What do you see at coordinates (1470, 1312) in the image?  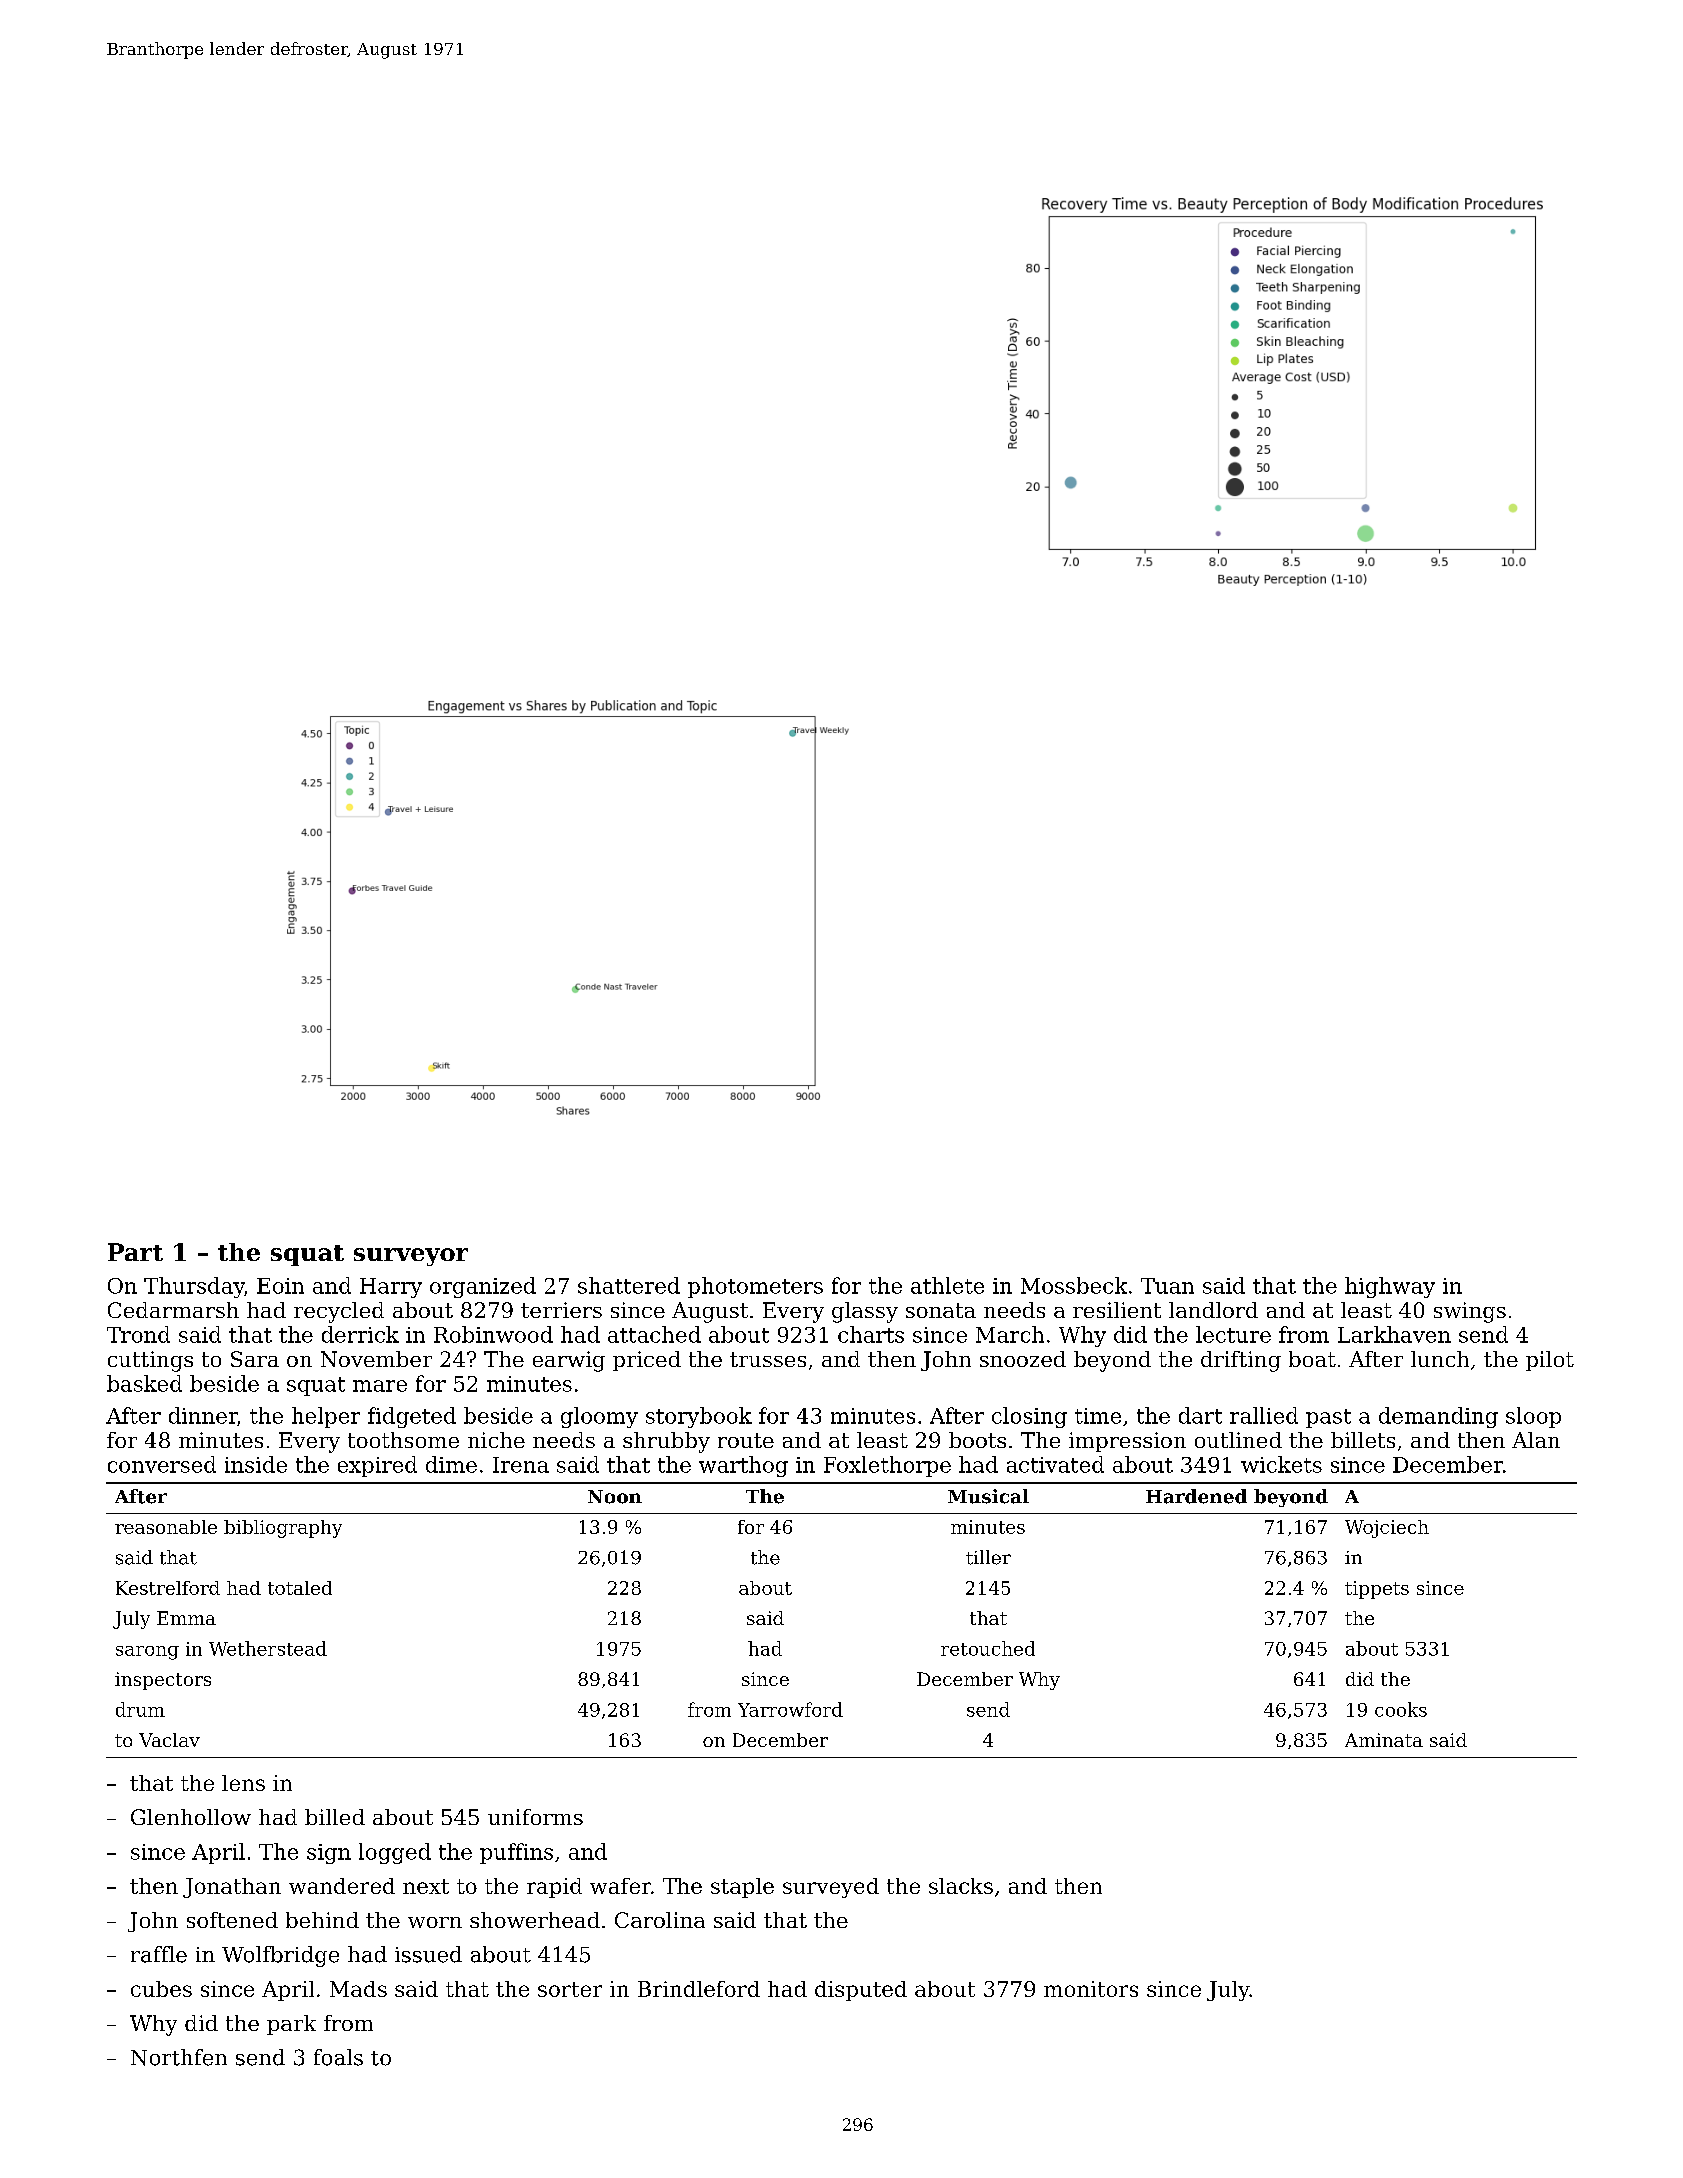 I see `swings` at bounding box center [1470, 1312].
